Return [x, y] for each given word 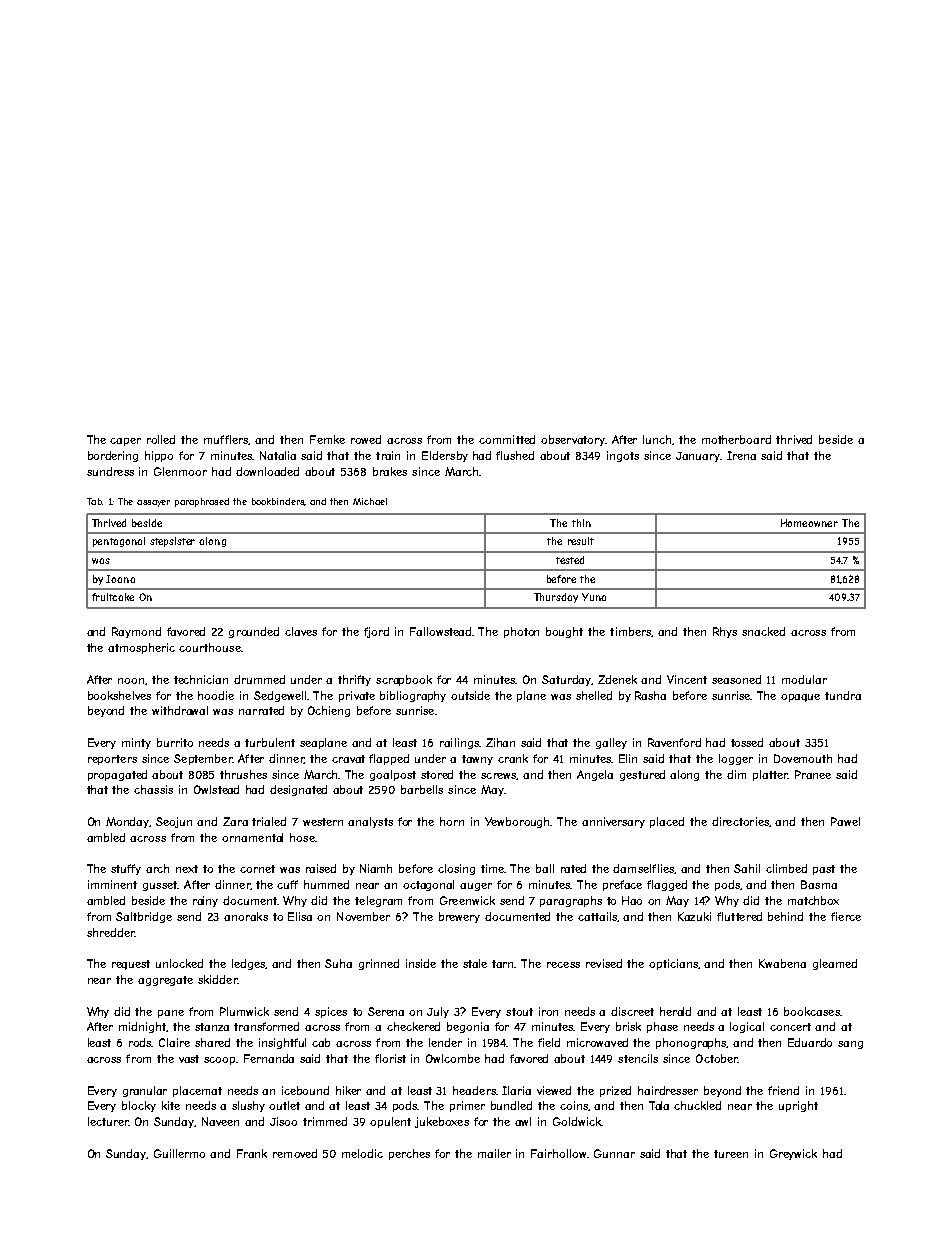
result [581, 541]
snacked [763, 631]
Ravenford [674, 742]
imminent [112, 884]
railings [459, 743]
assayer [153, 503]
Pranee [813, 774]
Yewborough [518, 822]
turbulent [270, 742]
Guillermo [179, 1153]
